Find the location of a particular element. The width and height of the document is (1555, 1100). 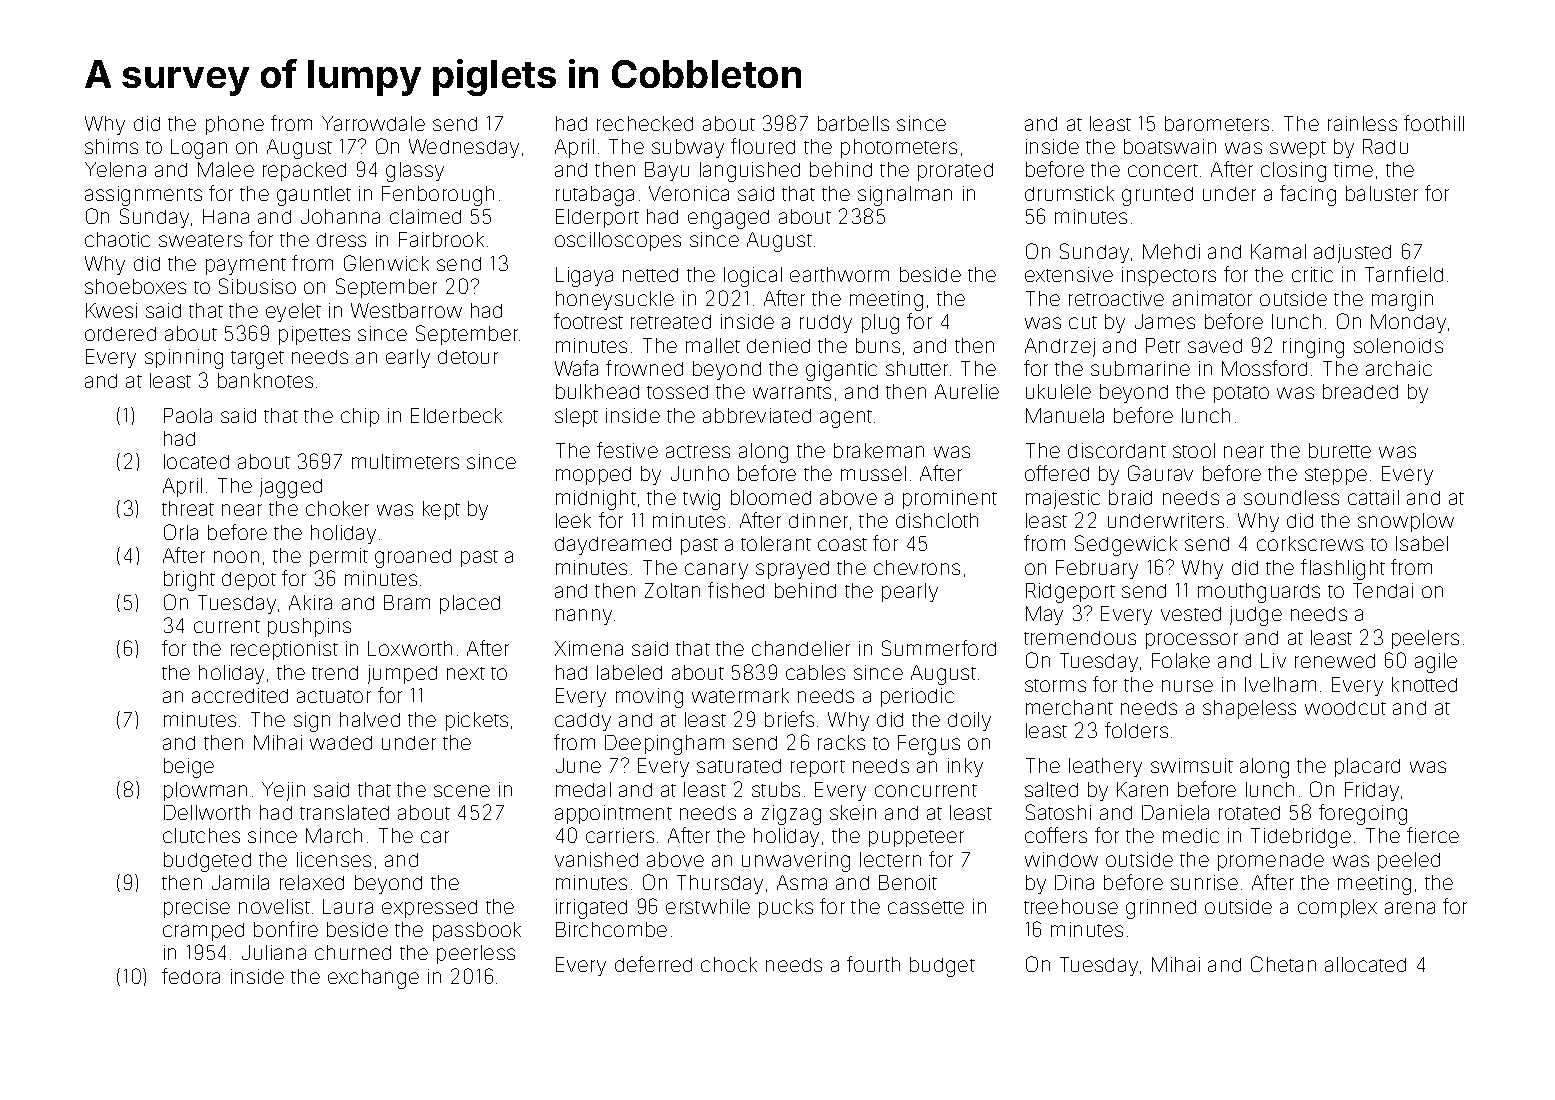

Loxworth is located at coordinates (410, 648).
